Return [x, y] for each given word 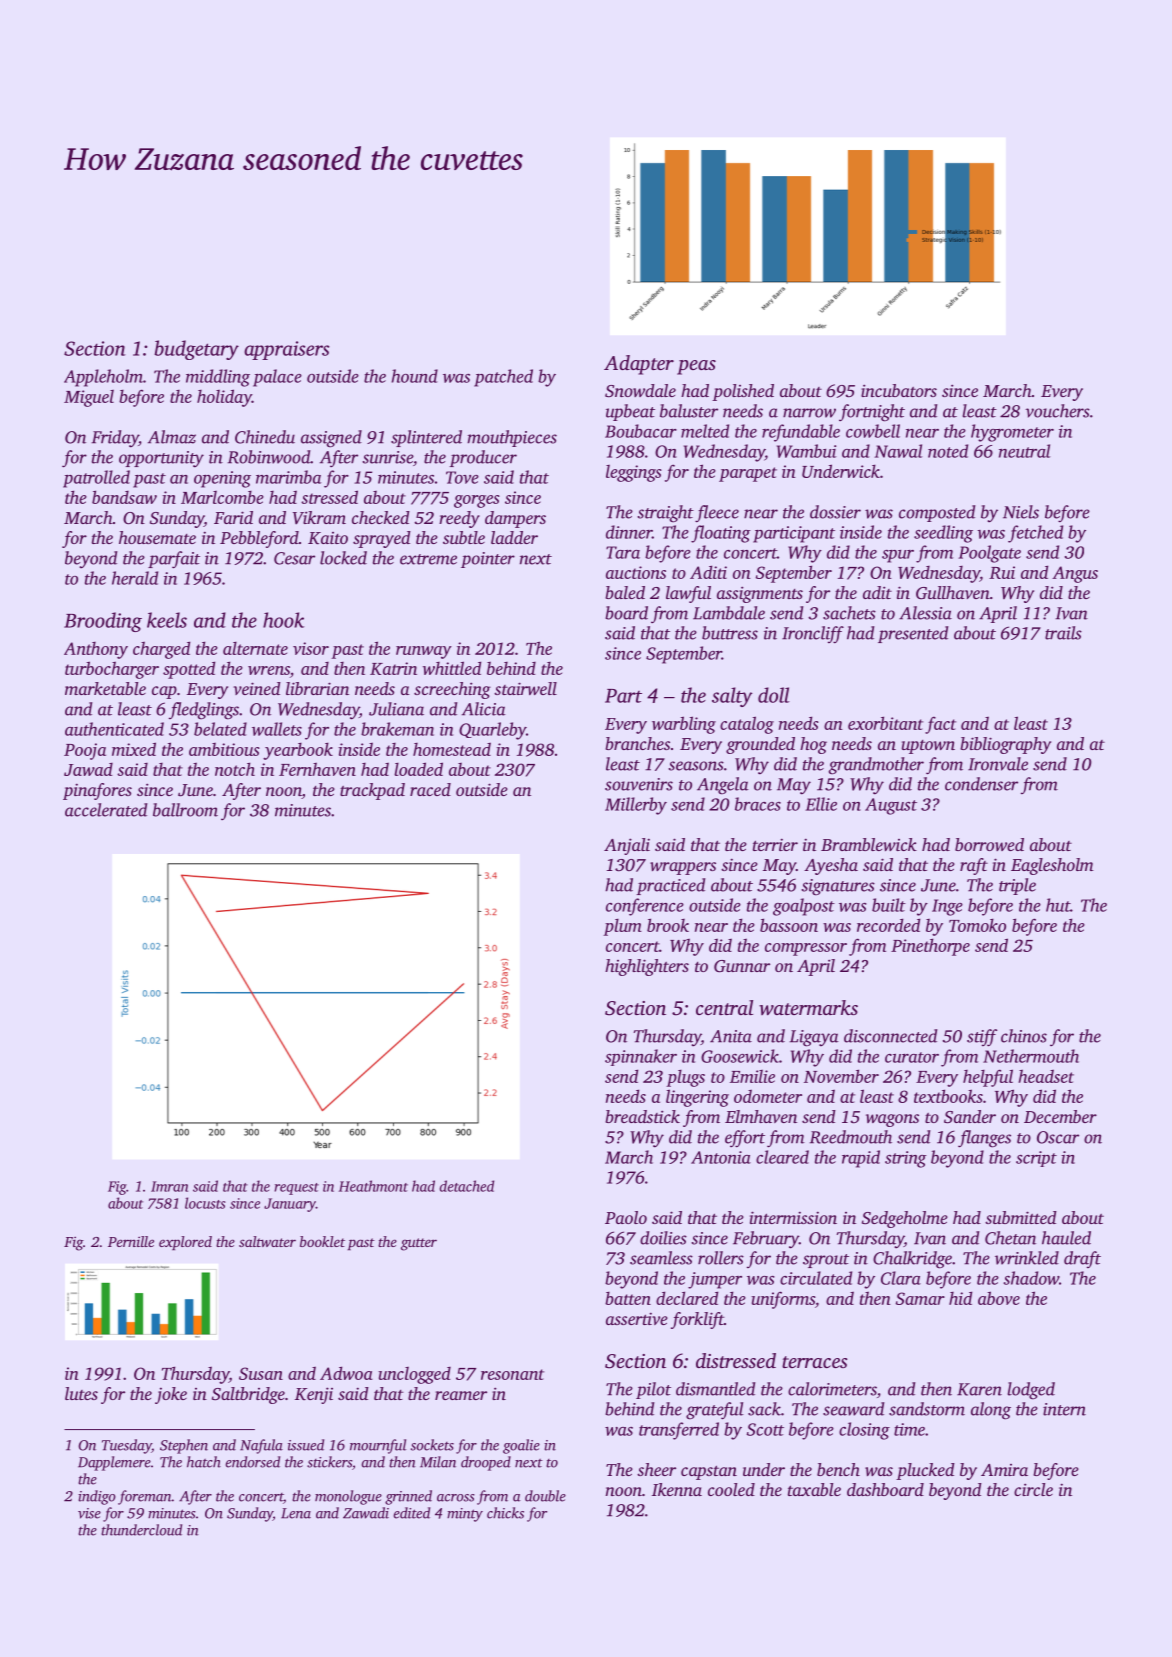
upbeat [630, 412]
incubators [899, 390]
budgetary [196, 350]
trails [1063, 633]
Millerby [636, 806]
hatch [204, 1462]
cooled [731, 1489]
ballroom [185, 810]
